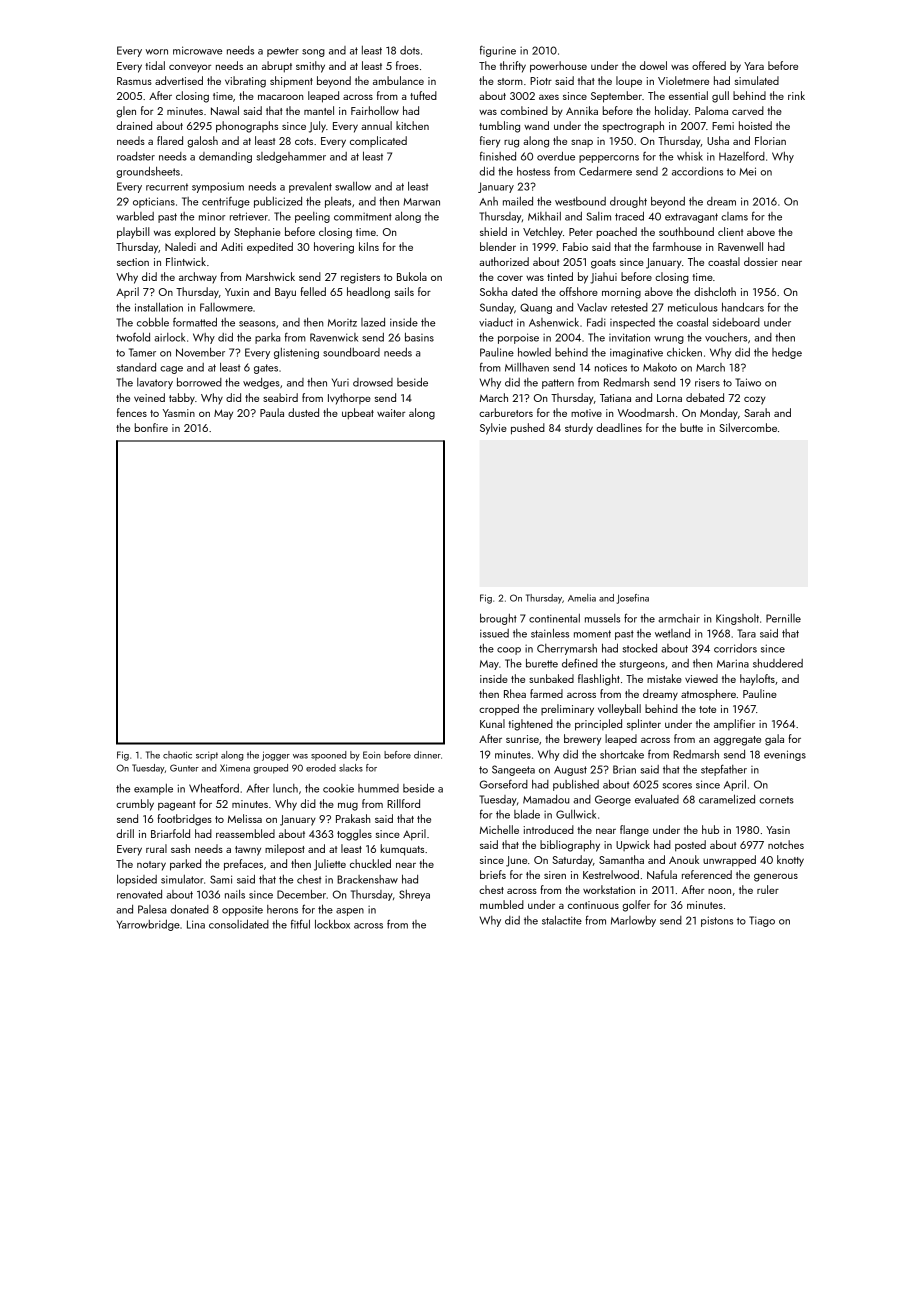 The width and height of the image is (924, 1308). I want to click on accordions, so click(697, 171).
